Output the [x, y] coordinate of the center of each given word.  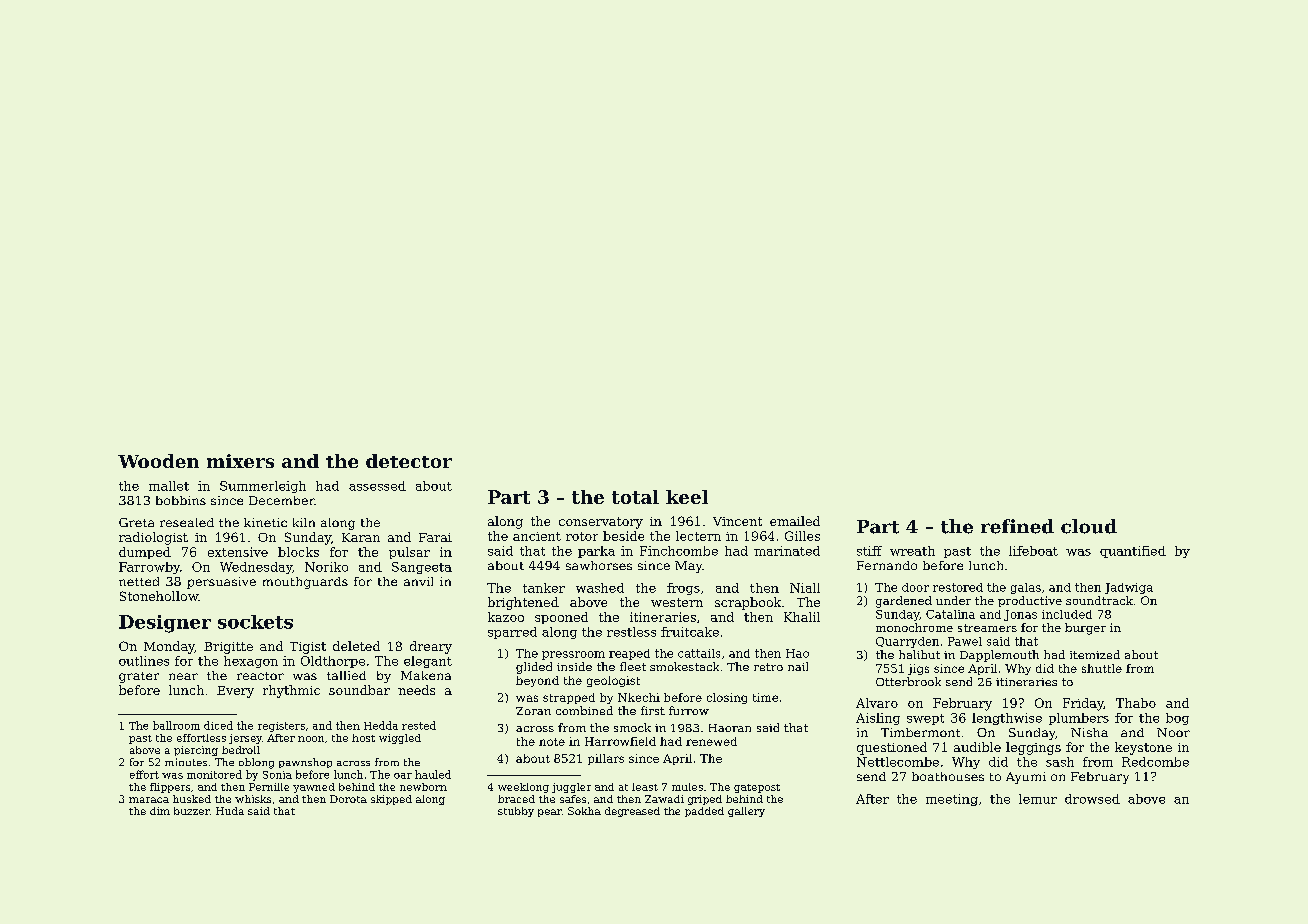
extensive [238, 552]
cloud [1089, 526]
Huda [230, 811]
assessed [377, 486]
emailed [795, 521]
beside [623, 536]
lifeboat [1033, 551]
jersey [245, 739]
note [552, 742]
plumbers [1079, 719]
